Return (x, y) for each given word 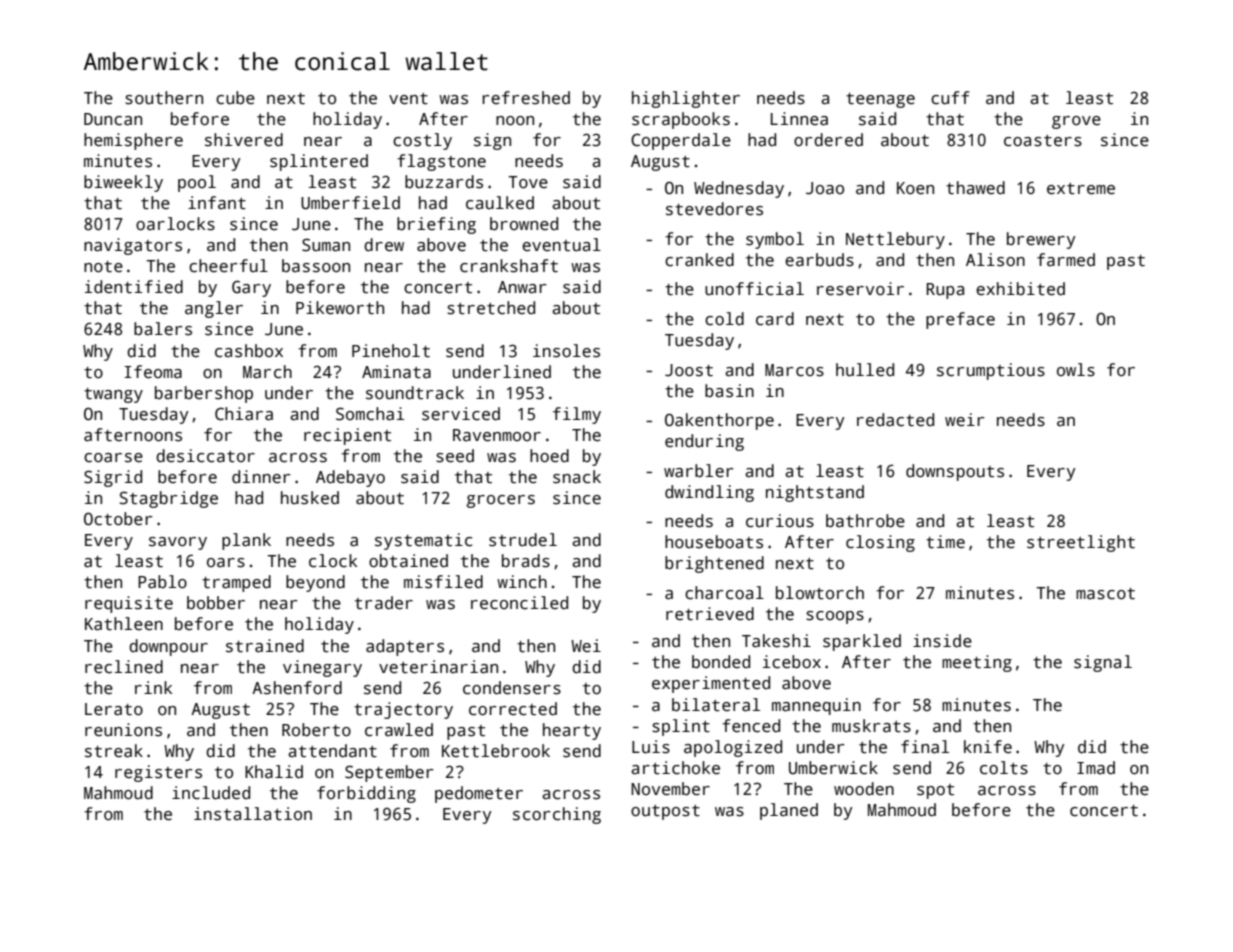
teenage (880, 100)
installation (253, 814)
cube (235, 98)
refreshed (526, 98)
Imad (1096, 768)
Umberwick (833, 768)
